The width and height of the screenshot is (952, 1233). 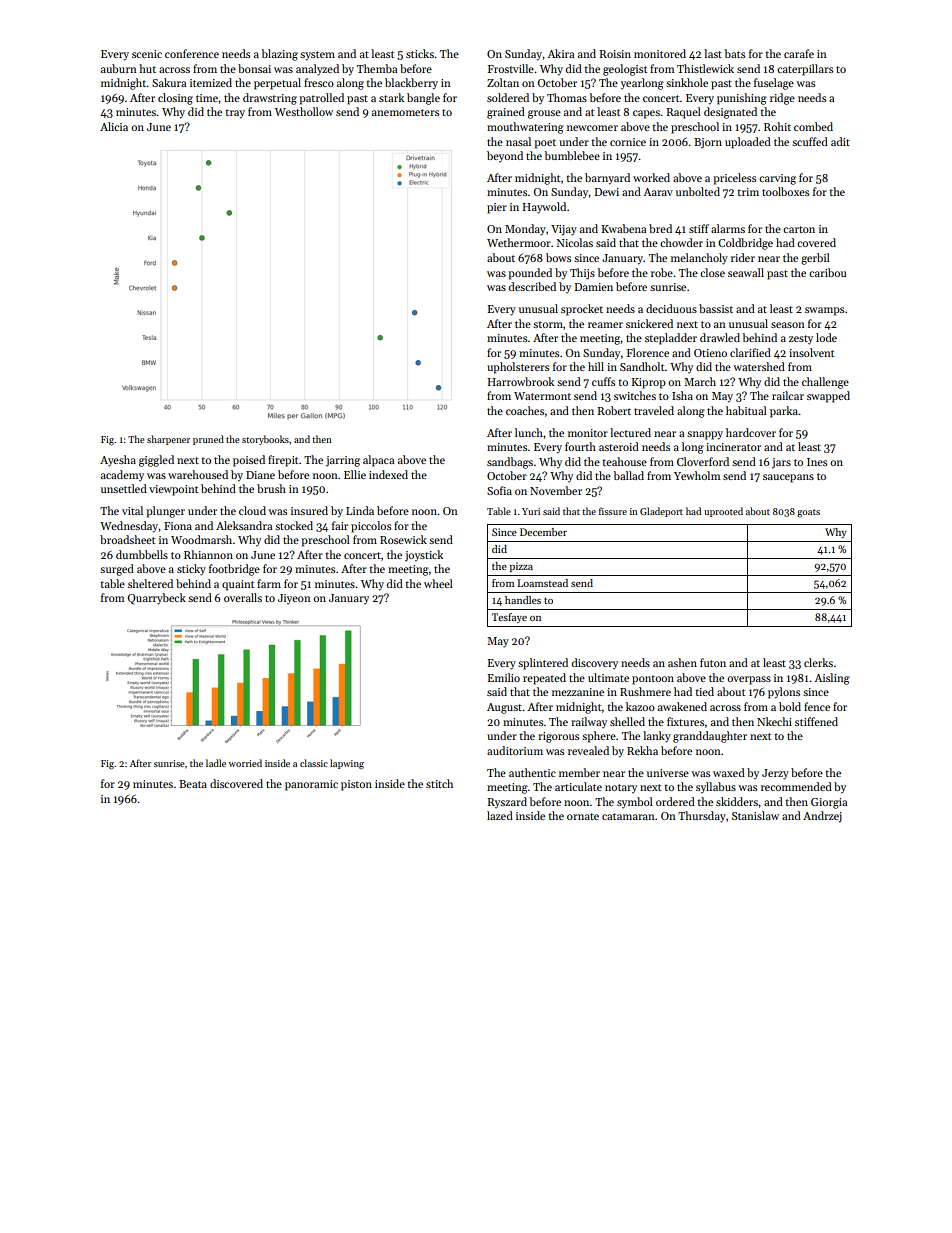 What do you see at coordinates (615, 54) in the screenshot?
I see `Roisin` at bounding box center [615, 54].
